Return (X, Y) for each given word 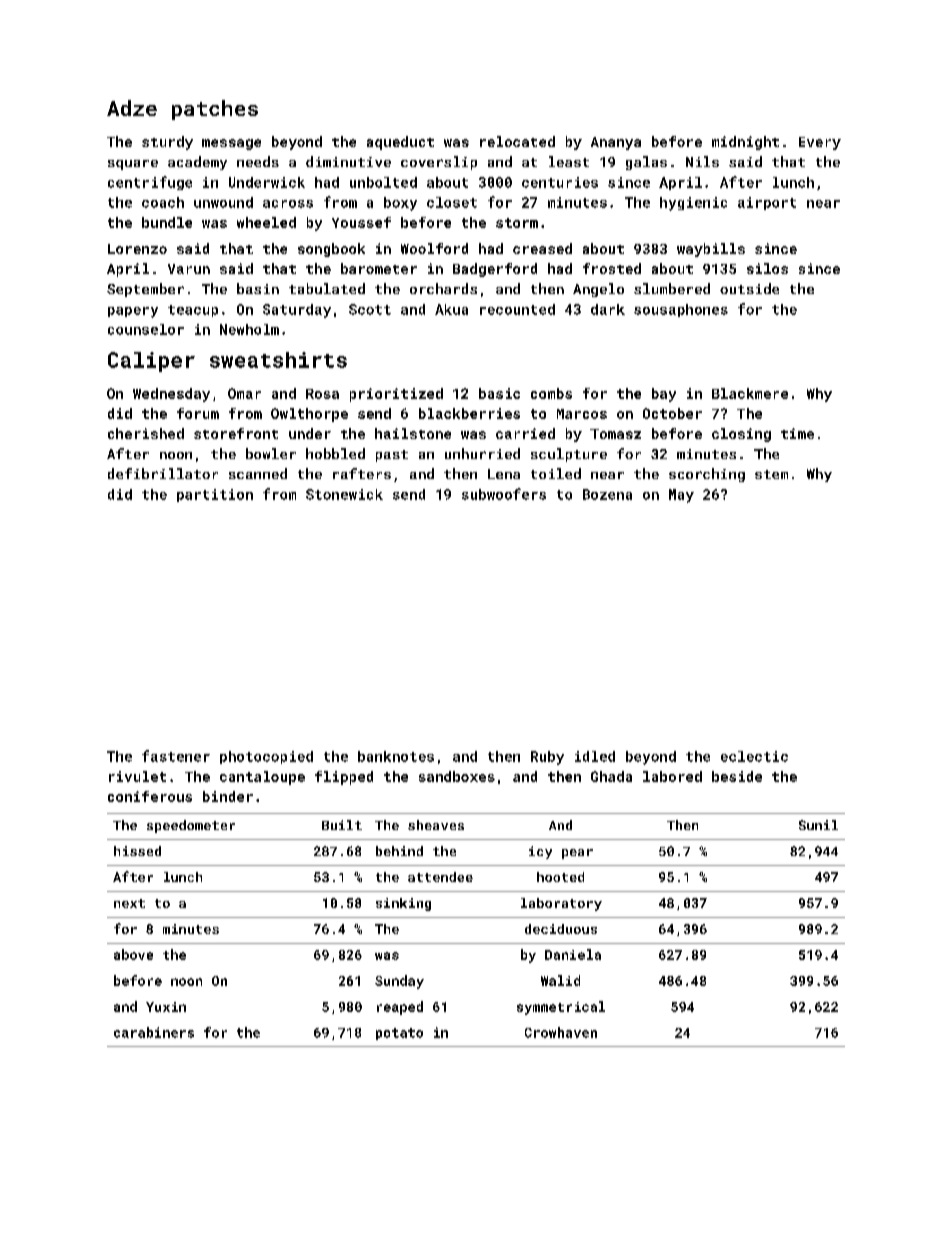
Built (342, 825)
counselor (146, 329)
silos (767, 268)
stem (771, 474)
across (288, 204)
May (681, 496)
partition (215, 495)
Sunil (818, 825)
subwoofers (504, 494)
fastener (176, 756)
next (129, 903)
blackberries (469, 413)
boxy (400, 204)
